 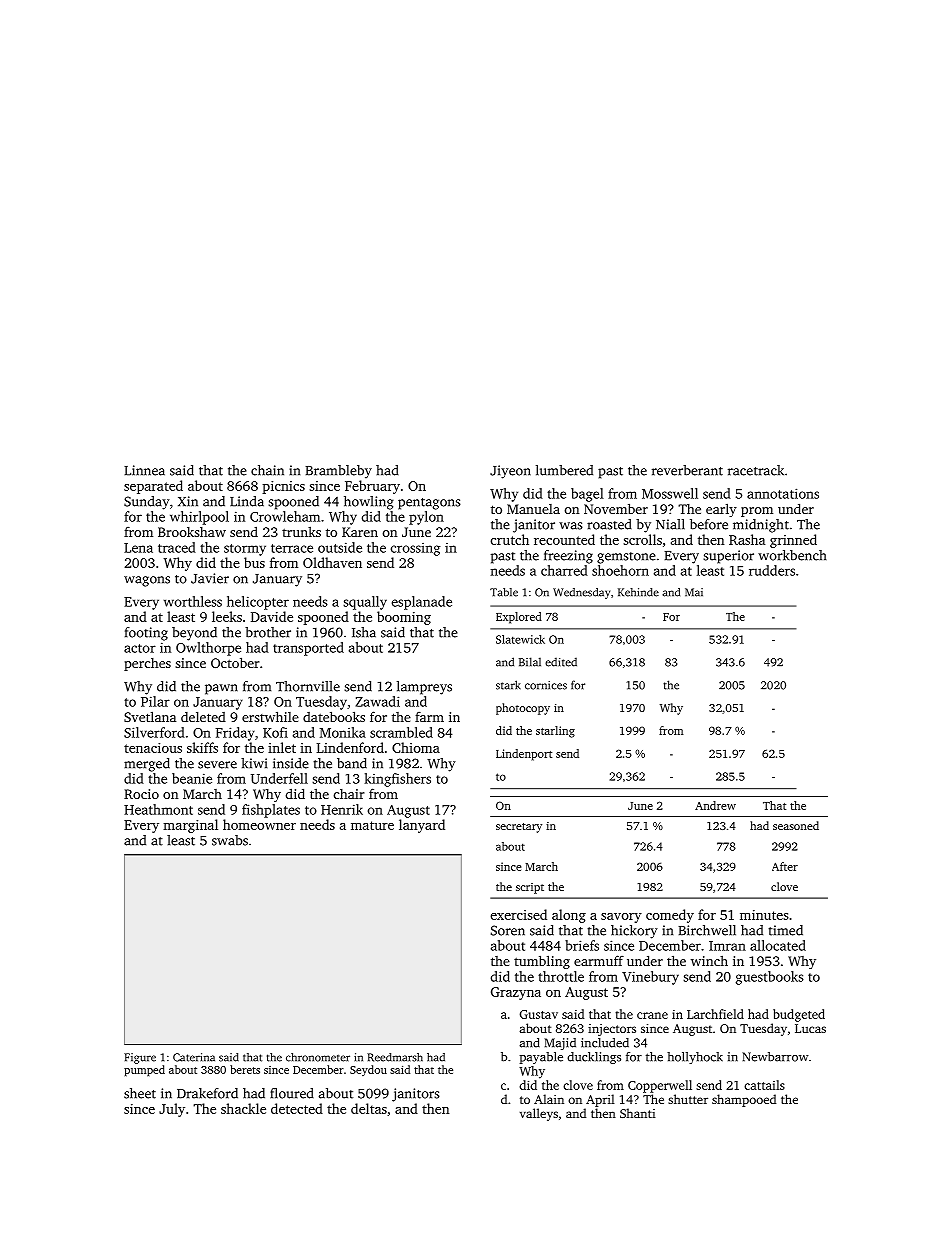 What do you see at coordinates (365, 603) in the screenshot?
I see `squally` at bounding box center [365, 603].
